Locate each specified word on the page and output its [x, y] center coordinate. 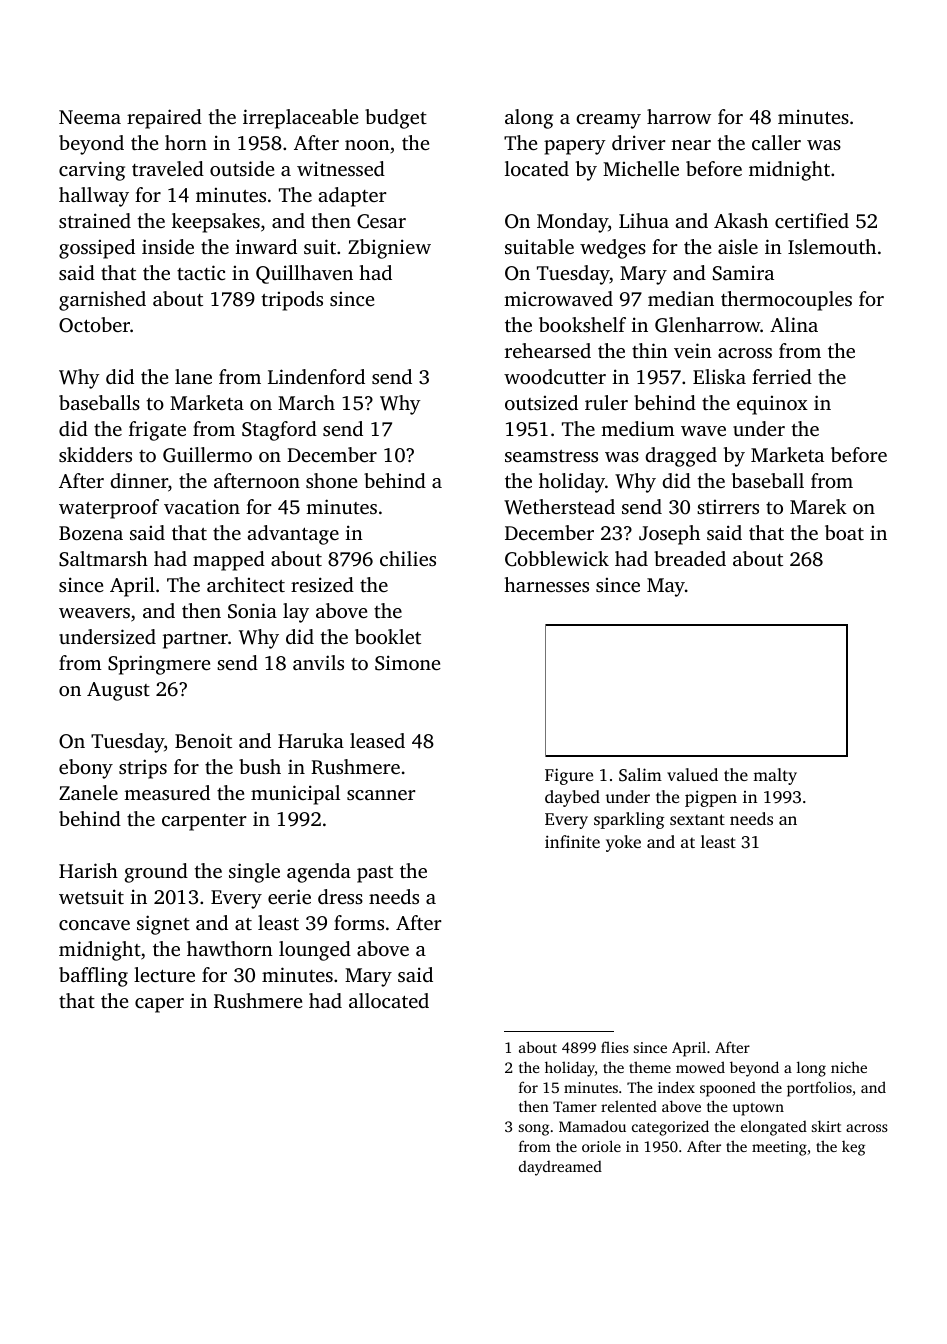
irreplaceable [301, 119]
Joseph [669, 535]
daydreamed [560, 1168]
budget [396, 119]
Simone [408, 663]
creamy [608, 121]
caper [159, 1005]
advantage [293, 535]
